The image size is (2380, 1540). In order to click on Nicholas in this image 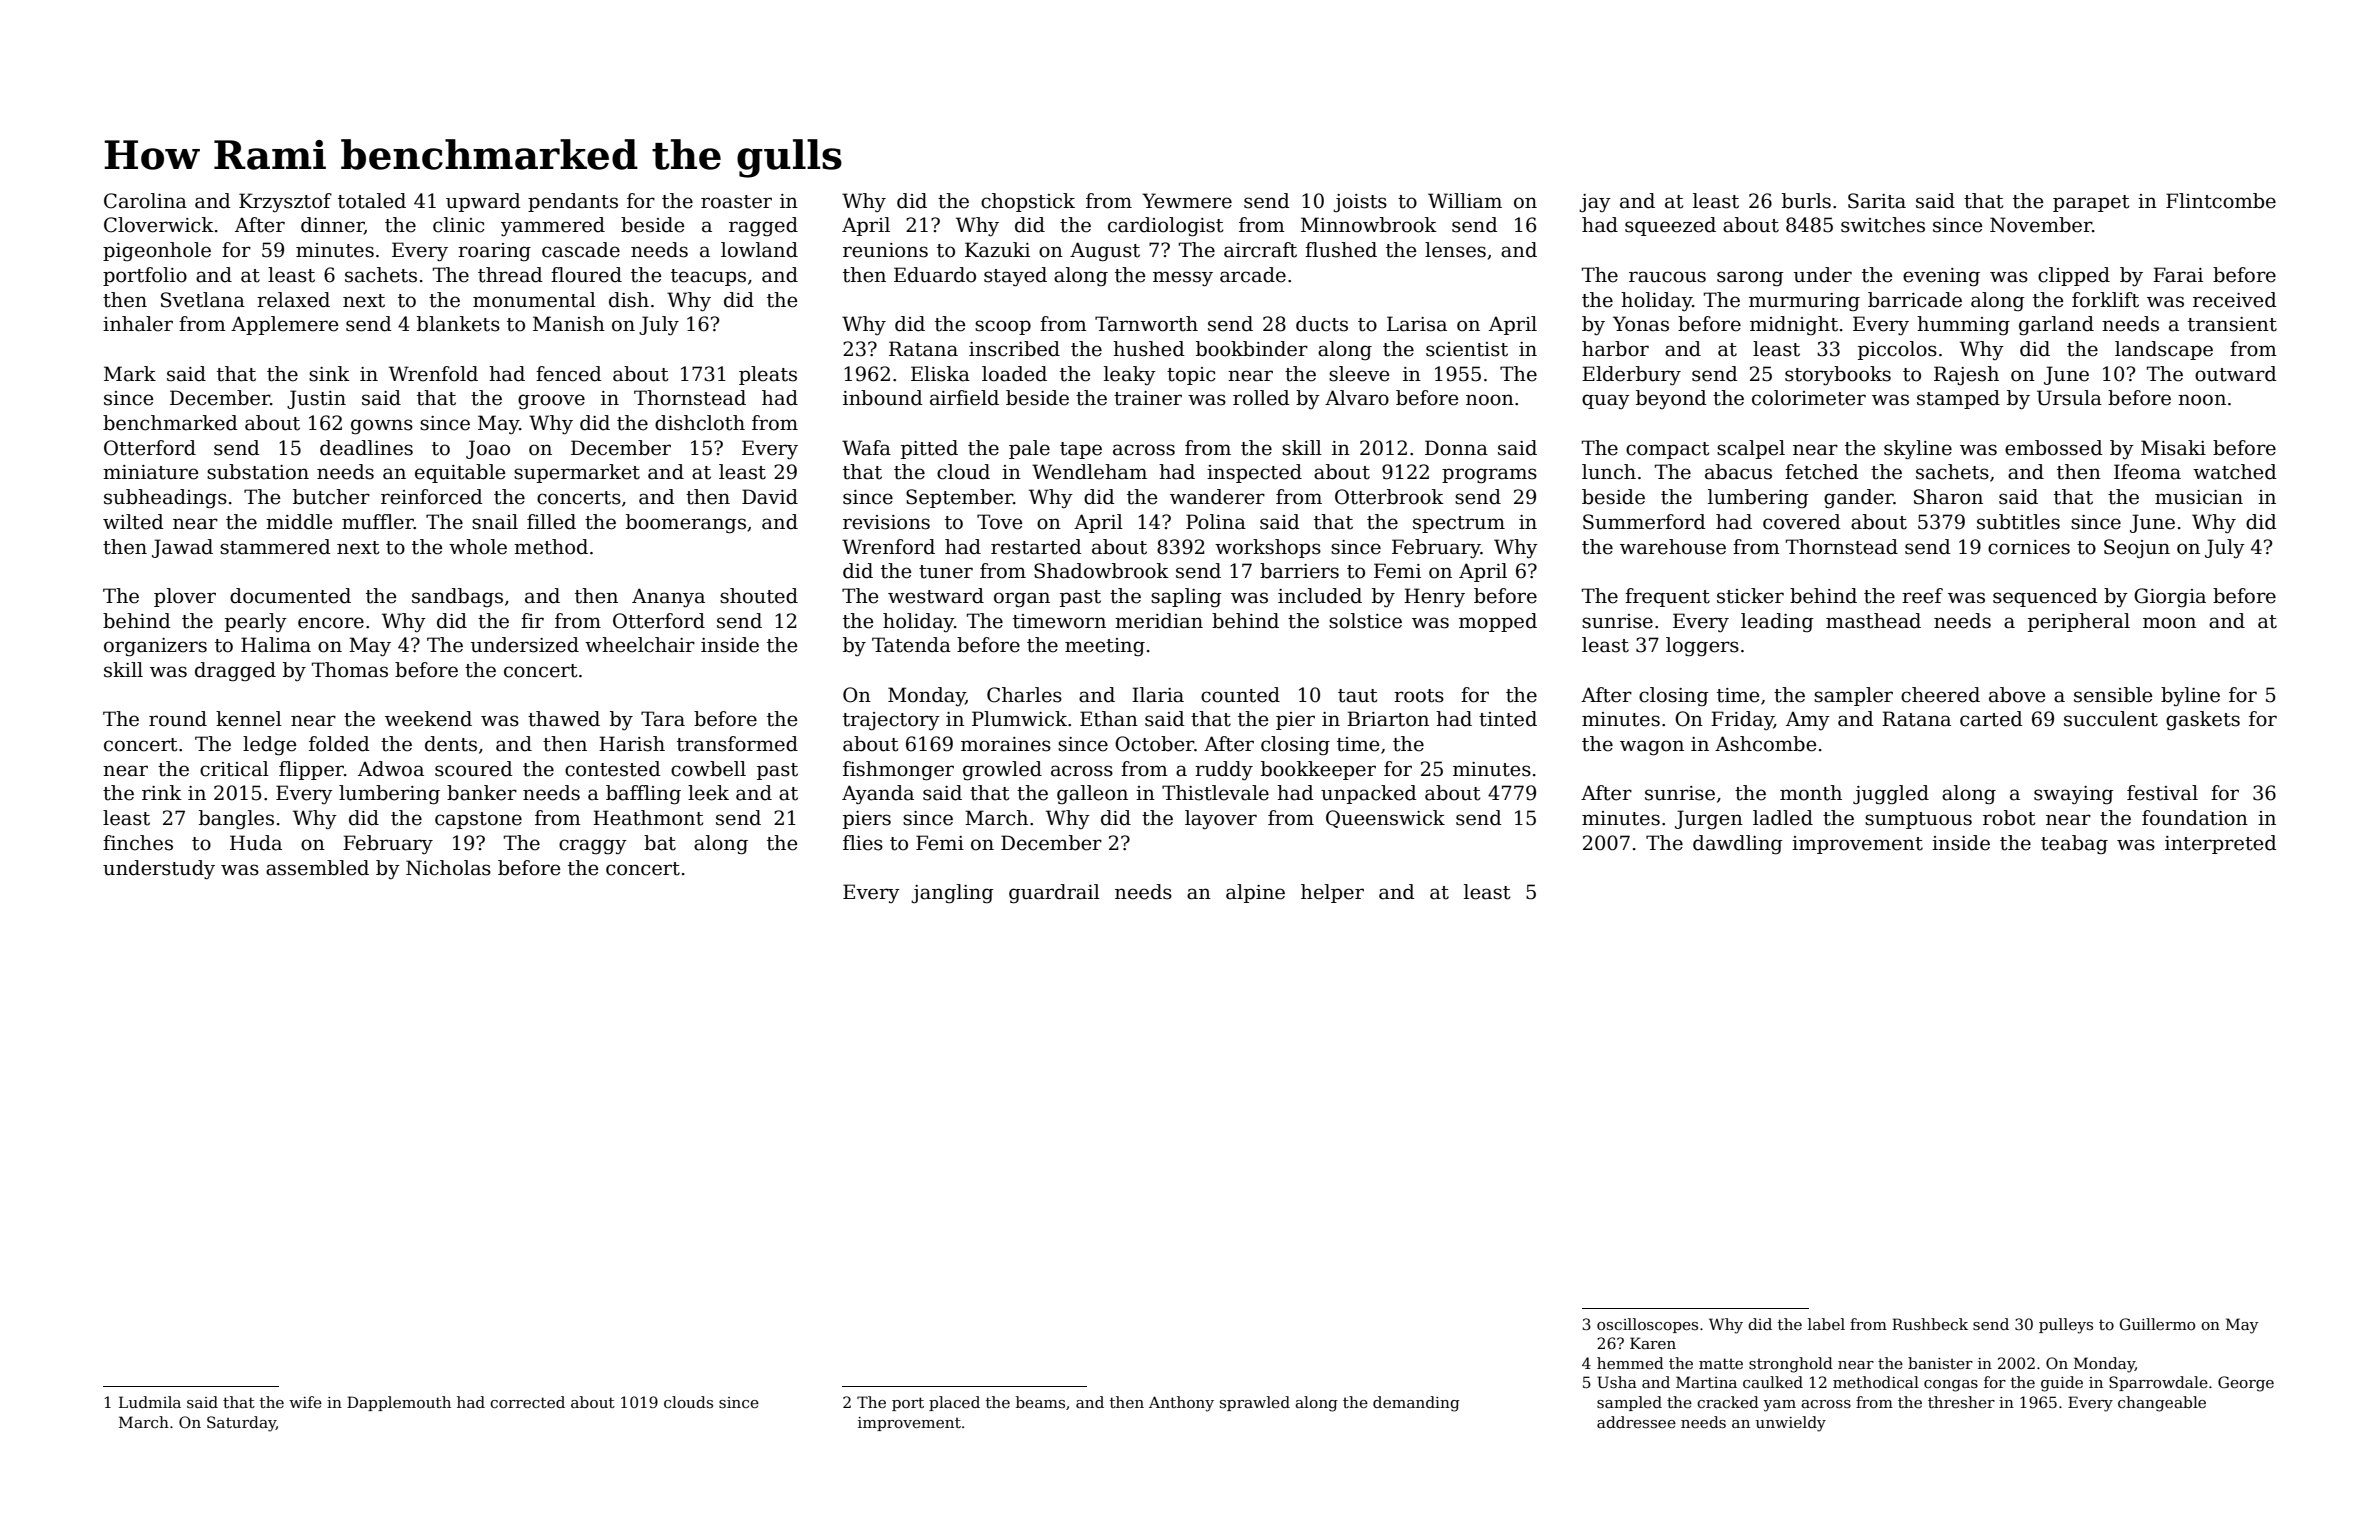, I will do `click(448, 868)`.
